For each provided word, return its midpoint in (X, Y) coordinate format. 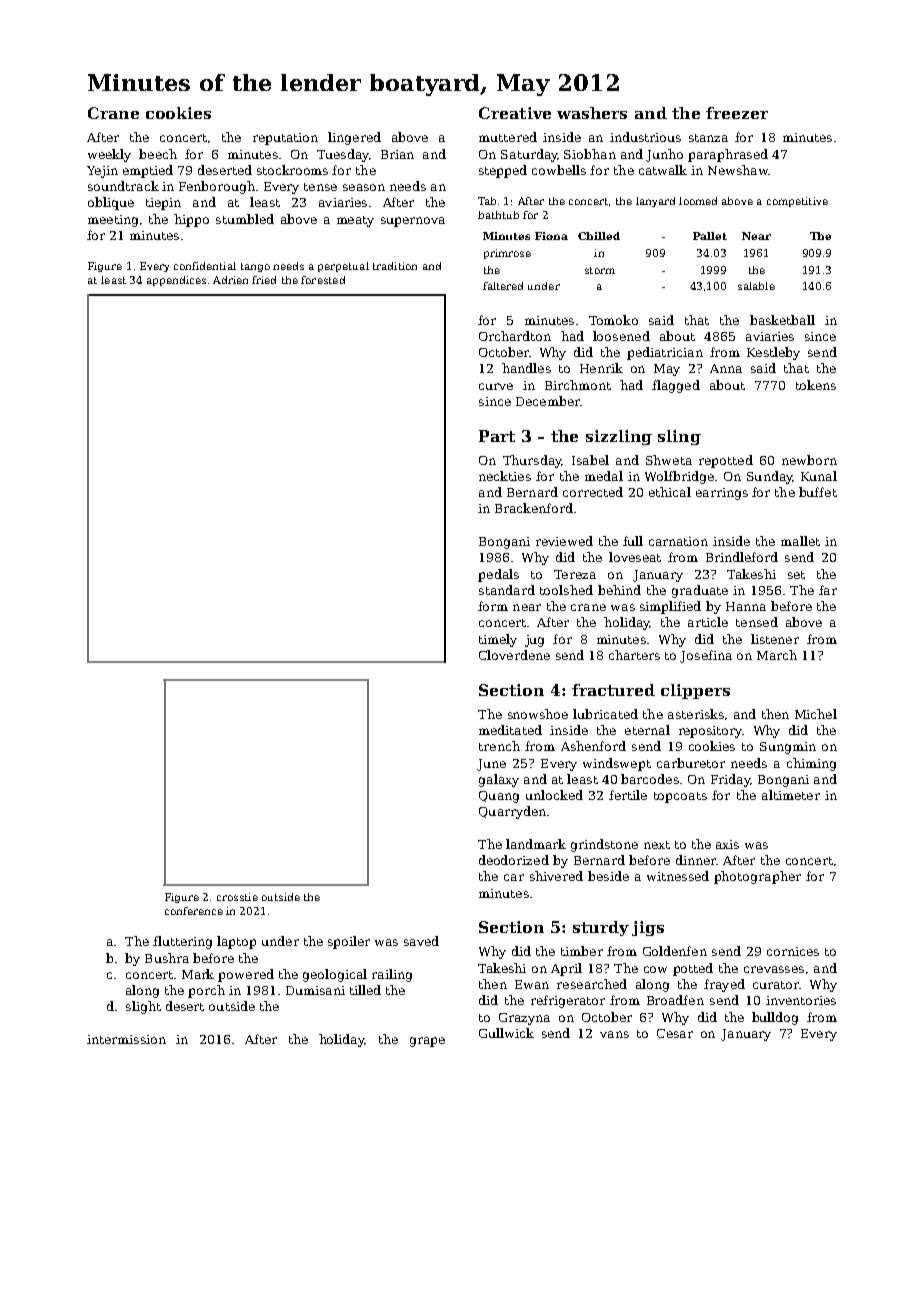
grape (427, 1042)
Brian (397, 154)
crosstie (237, 897)
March (777, 655)
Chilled (599, 236)
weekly (109, 155)
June (491, 765)
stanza (708, 138)
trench (499, 746)
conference (194, 911)
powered (246, 975)
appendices (176, 281)
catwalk (663, 170)
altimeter (791, 795)
